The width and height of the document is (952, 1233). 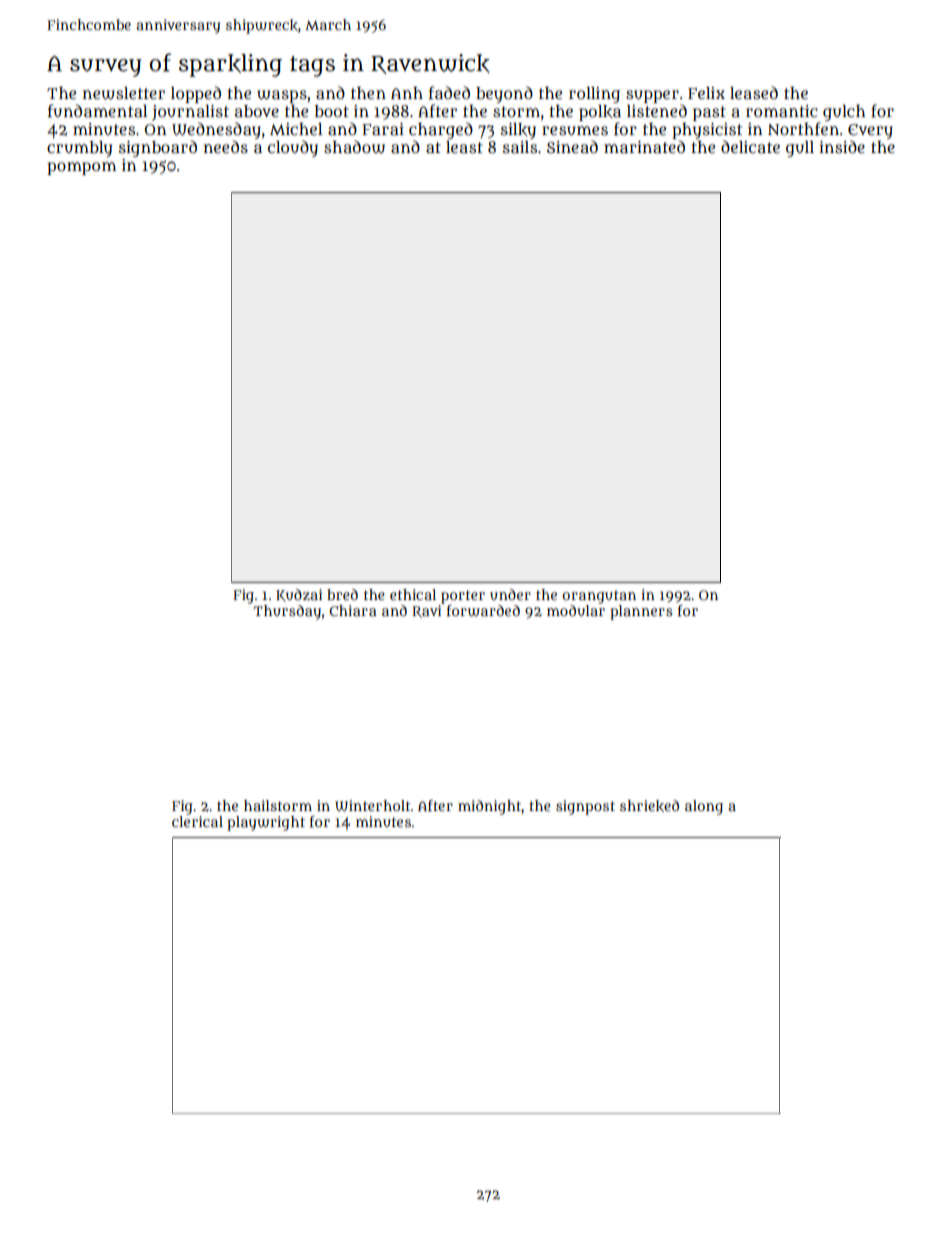 I want to click on forwarded, so click(x=483, y=611).
